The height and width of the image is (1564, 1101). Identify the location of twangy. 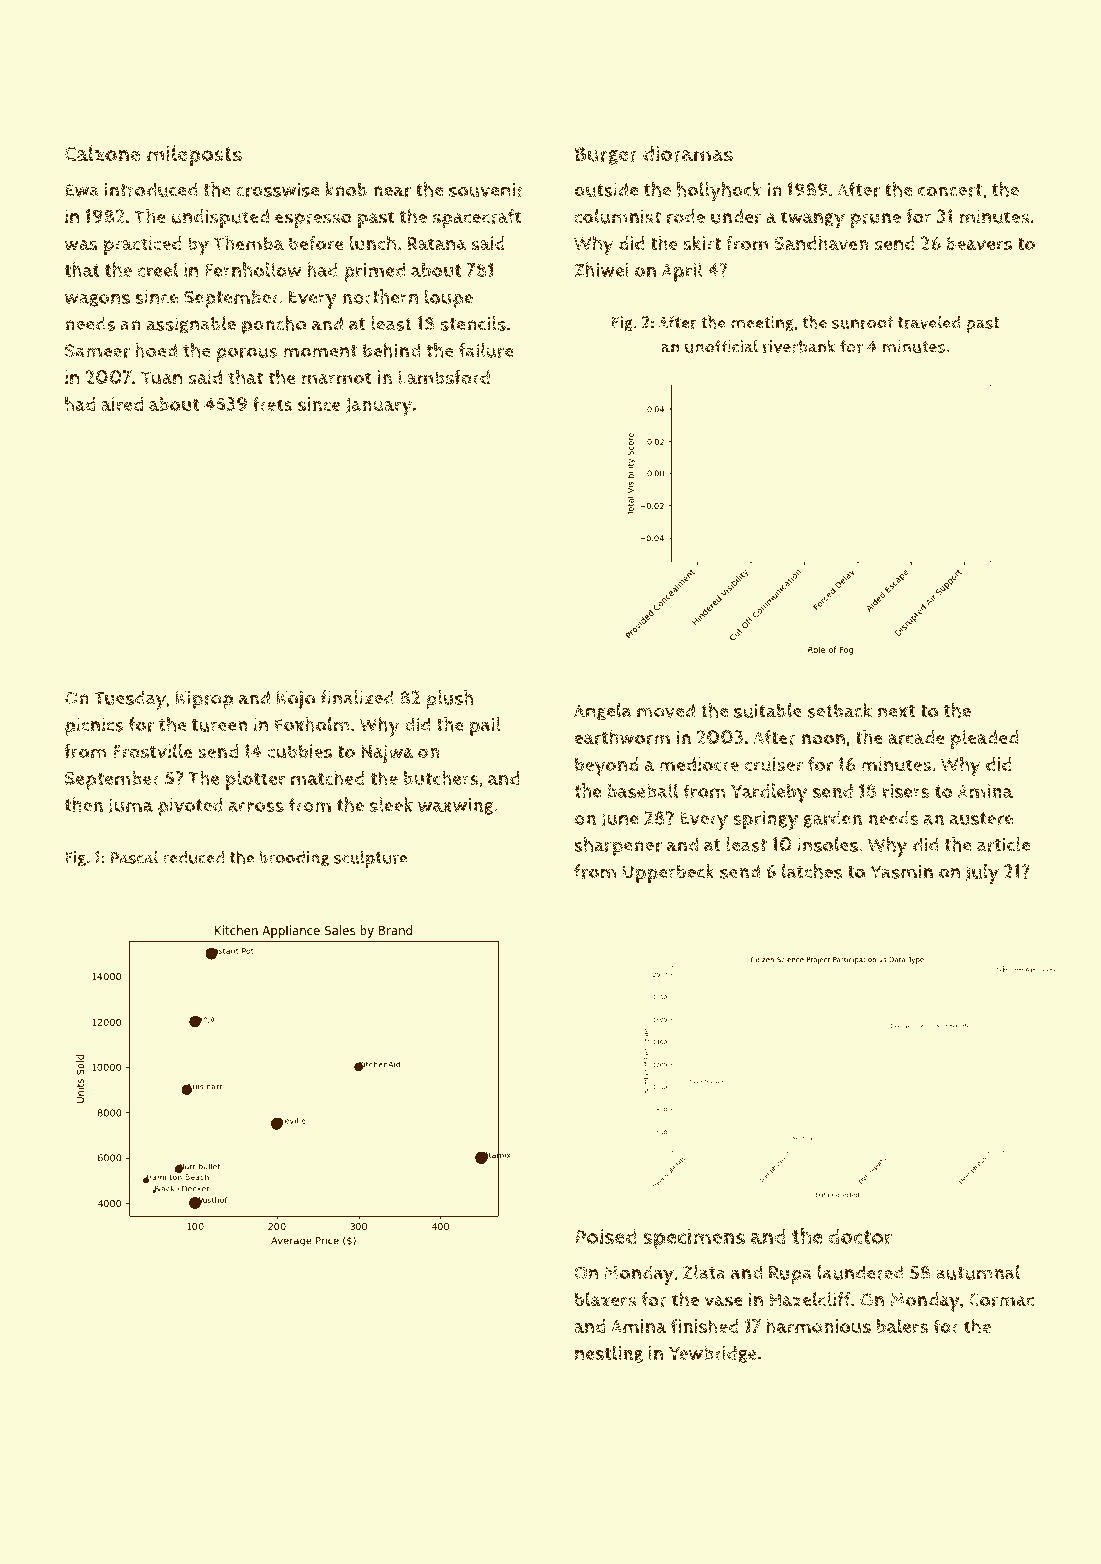
(813, 219).
